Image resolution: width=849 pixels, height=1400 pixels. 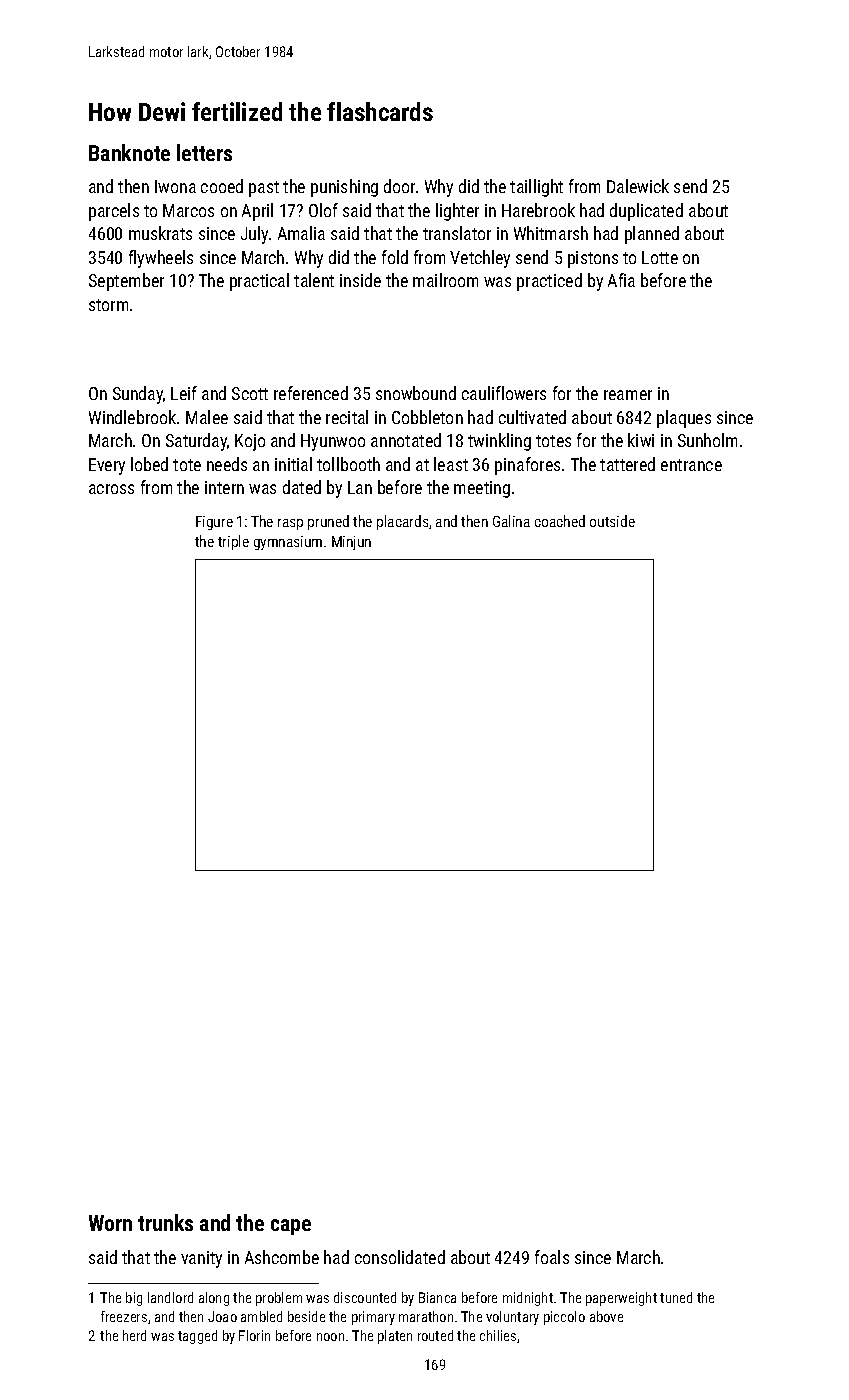 What do you see at coordinates (291, 1227) in the document?
I see `cape` at bounding box center [291, 1227].
